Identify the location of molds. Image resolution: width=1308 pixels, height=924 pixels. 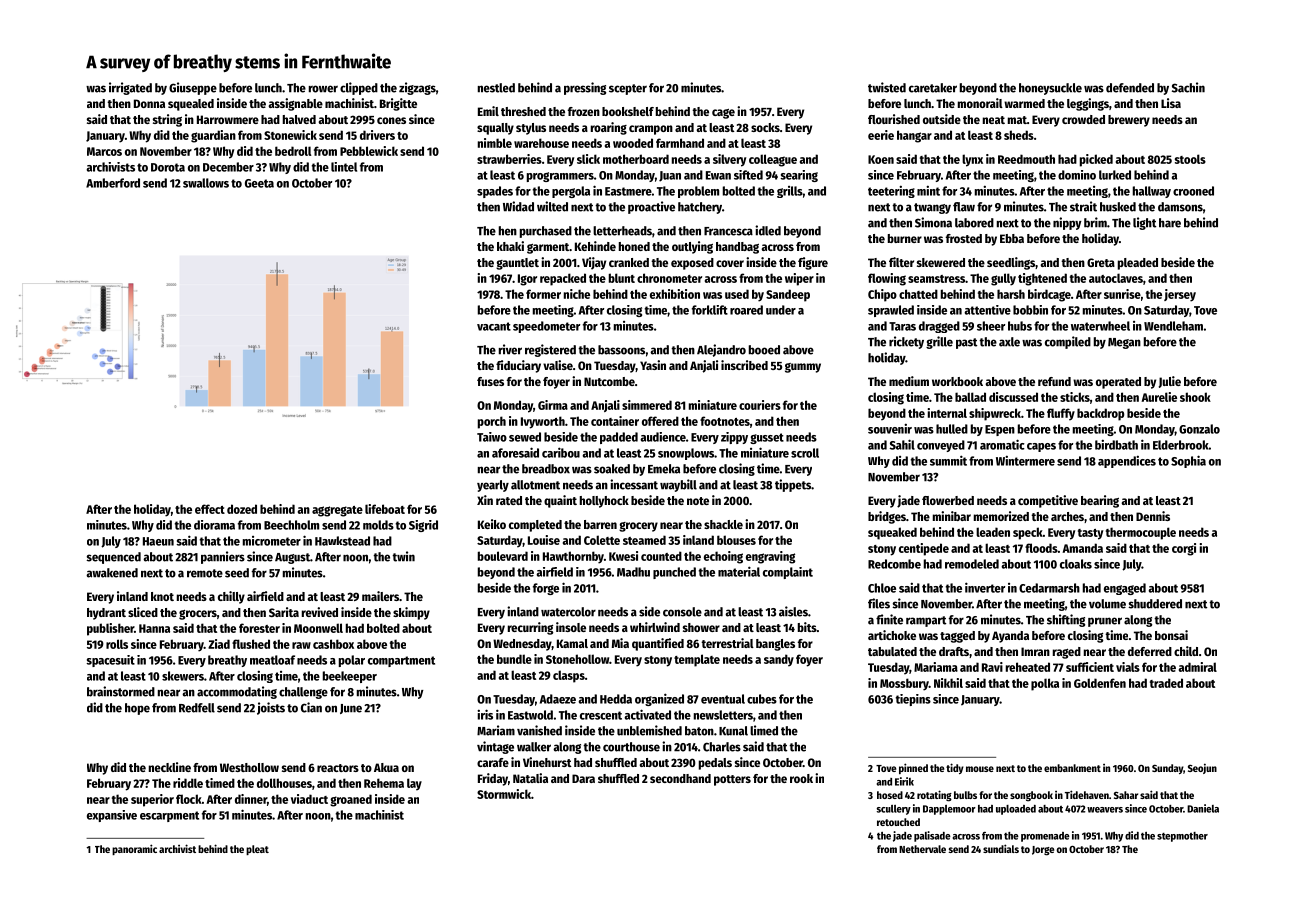
(378, 525).
